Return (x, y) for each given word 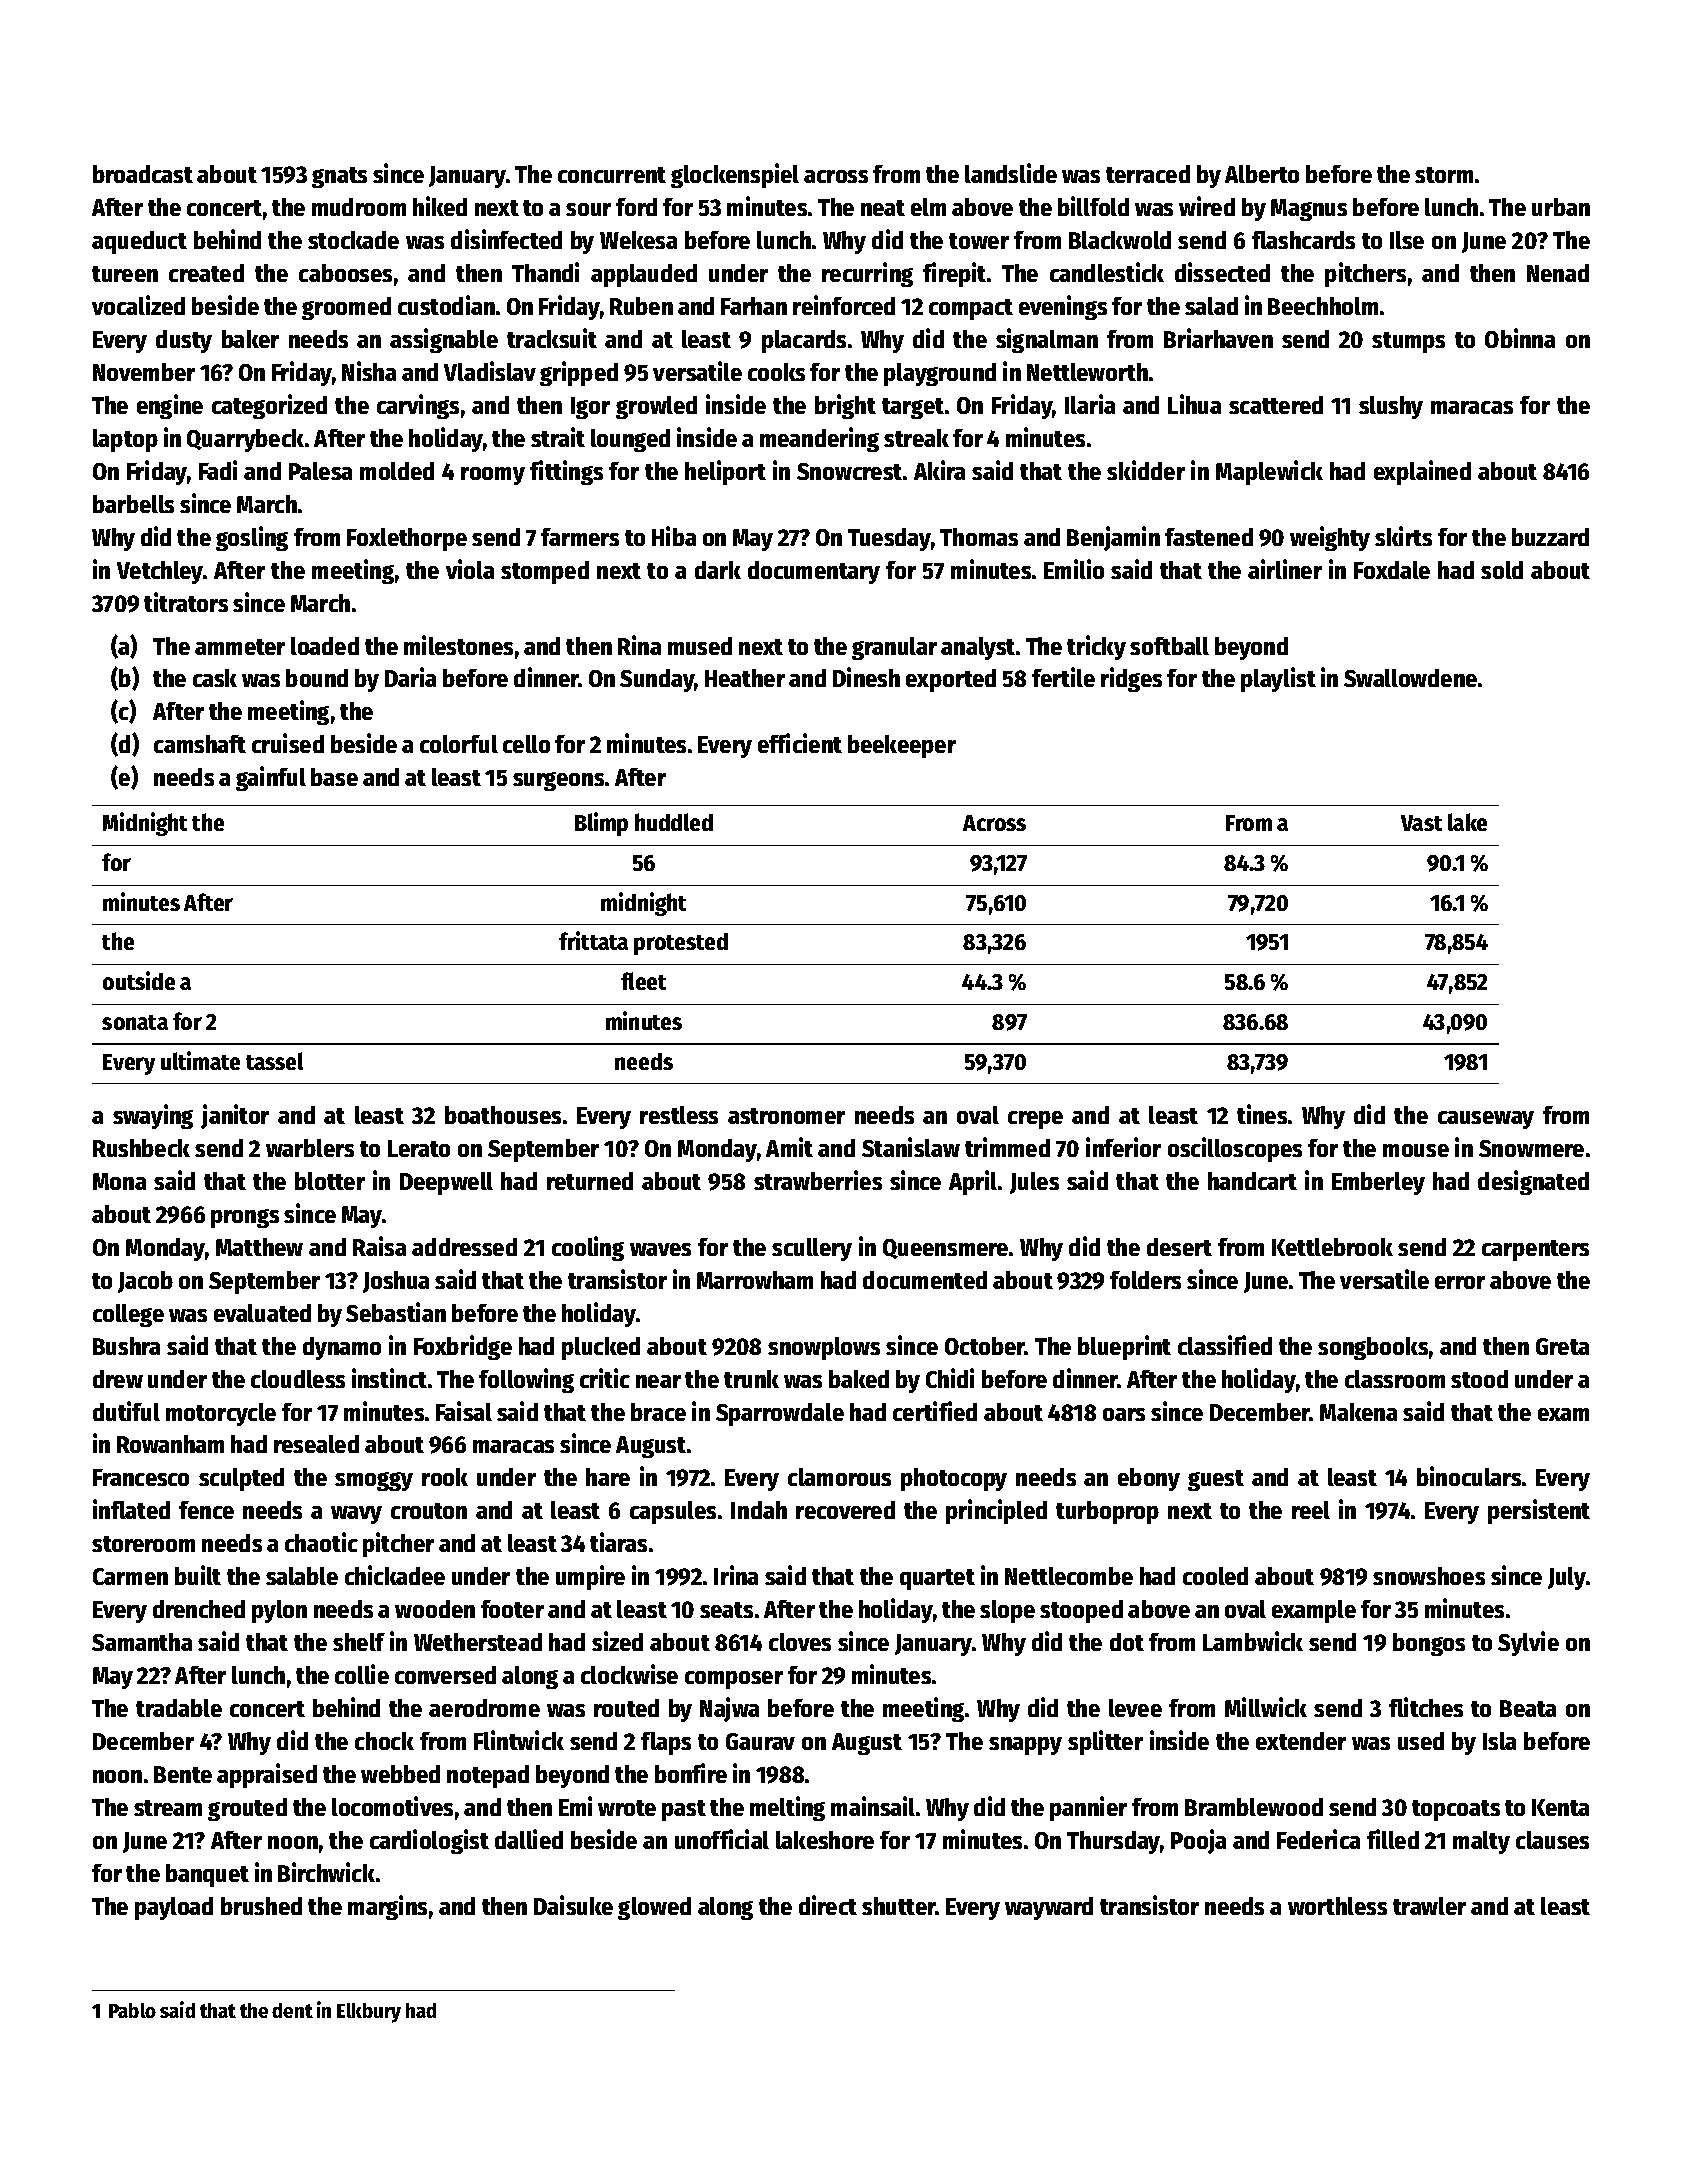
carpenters (1535, 1250)
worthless (1337, 1906)
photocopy (954, 1479)
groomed (346, 308)
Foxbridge (463, 1347)
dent (292, 2010)
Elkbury (369, 2013)
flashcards (1303, 240)
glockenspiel (735, 175)
